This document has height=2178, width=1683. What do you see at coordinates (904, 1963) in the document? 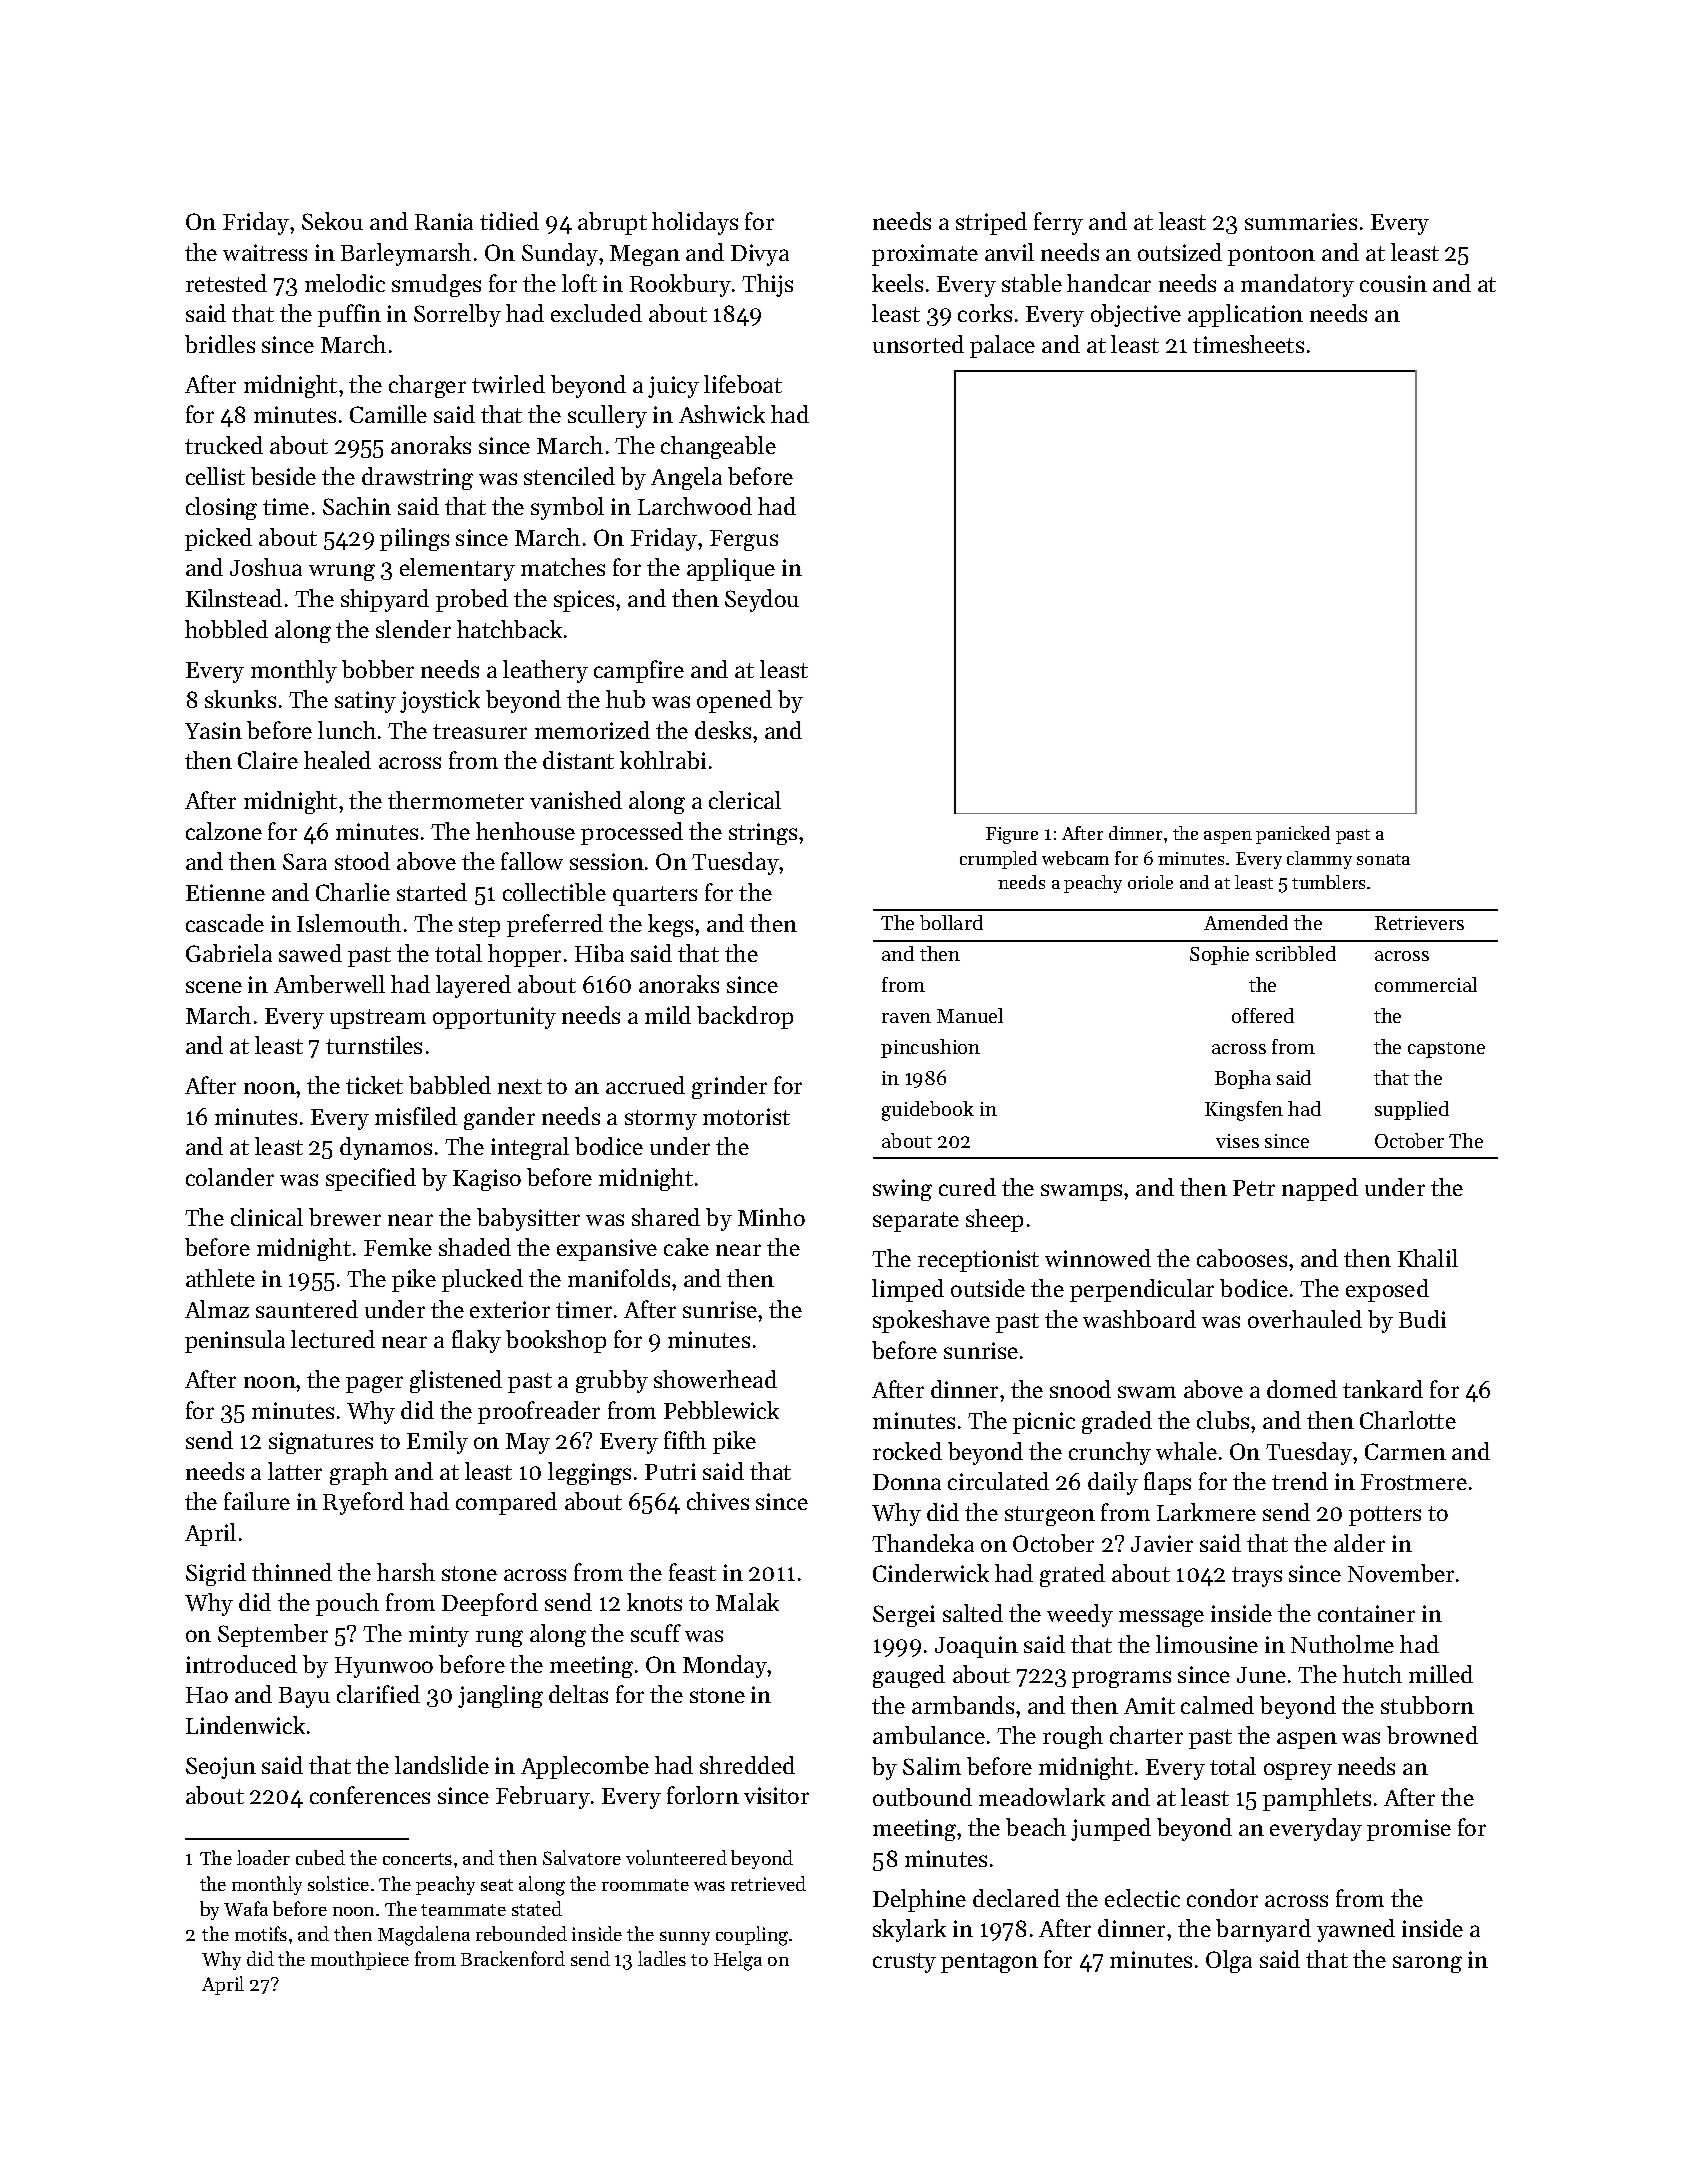
I see `crusty` at bounding box center [904, 1963].
